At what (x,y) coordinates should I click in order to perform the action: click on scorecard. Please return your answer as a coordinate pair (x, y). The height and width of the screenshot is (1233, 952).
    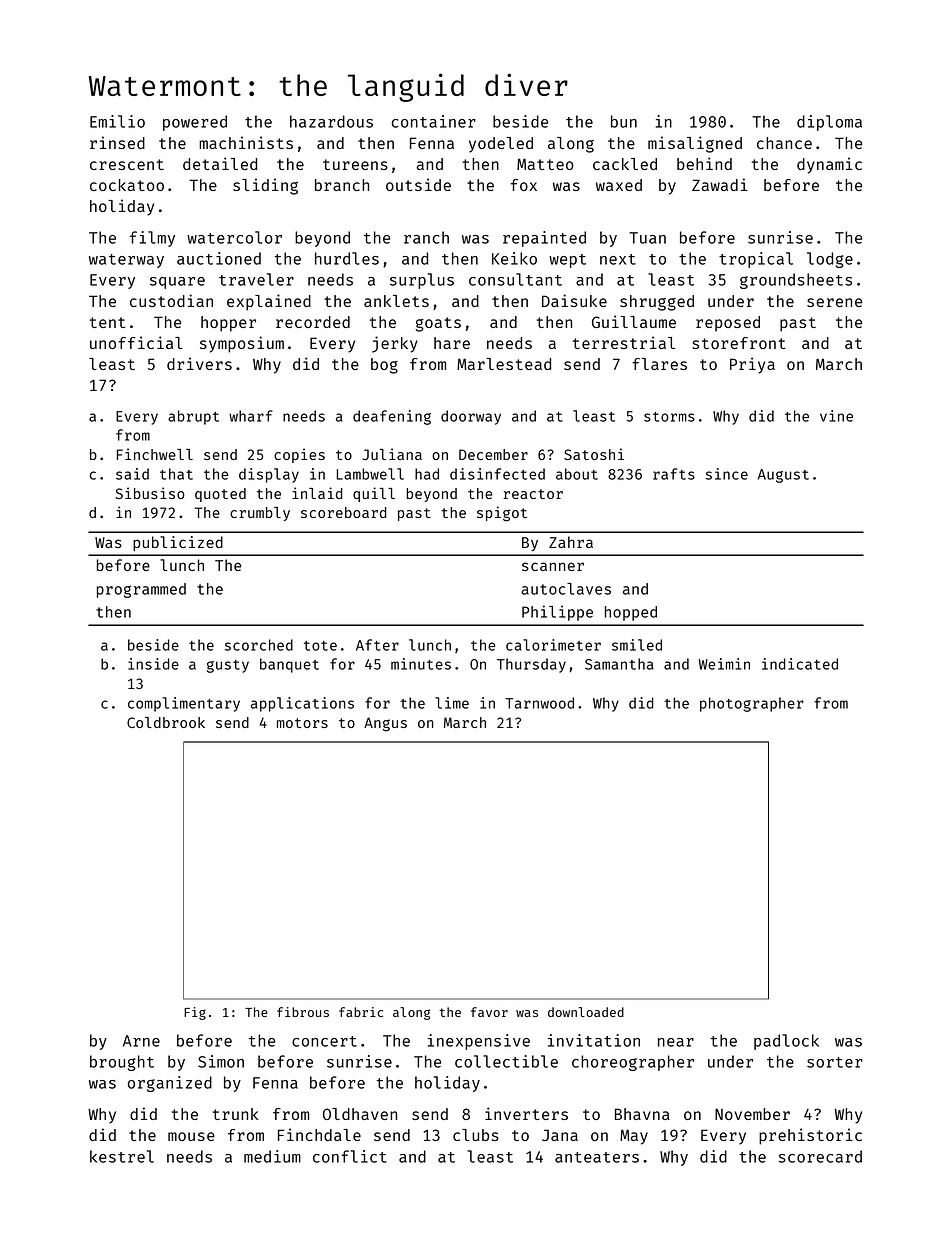
    Looking at the image, I should click on (820, 1156).
